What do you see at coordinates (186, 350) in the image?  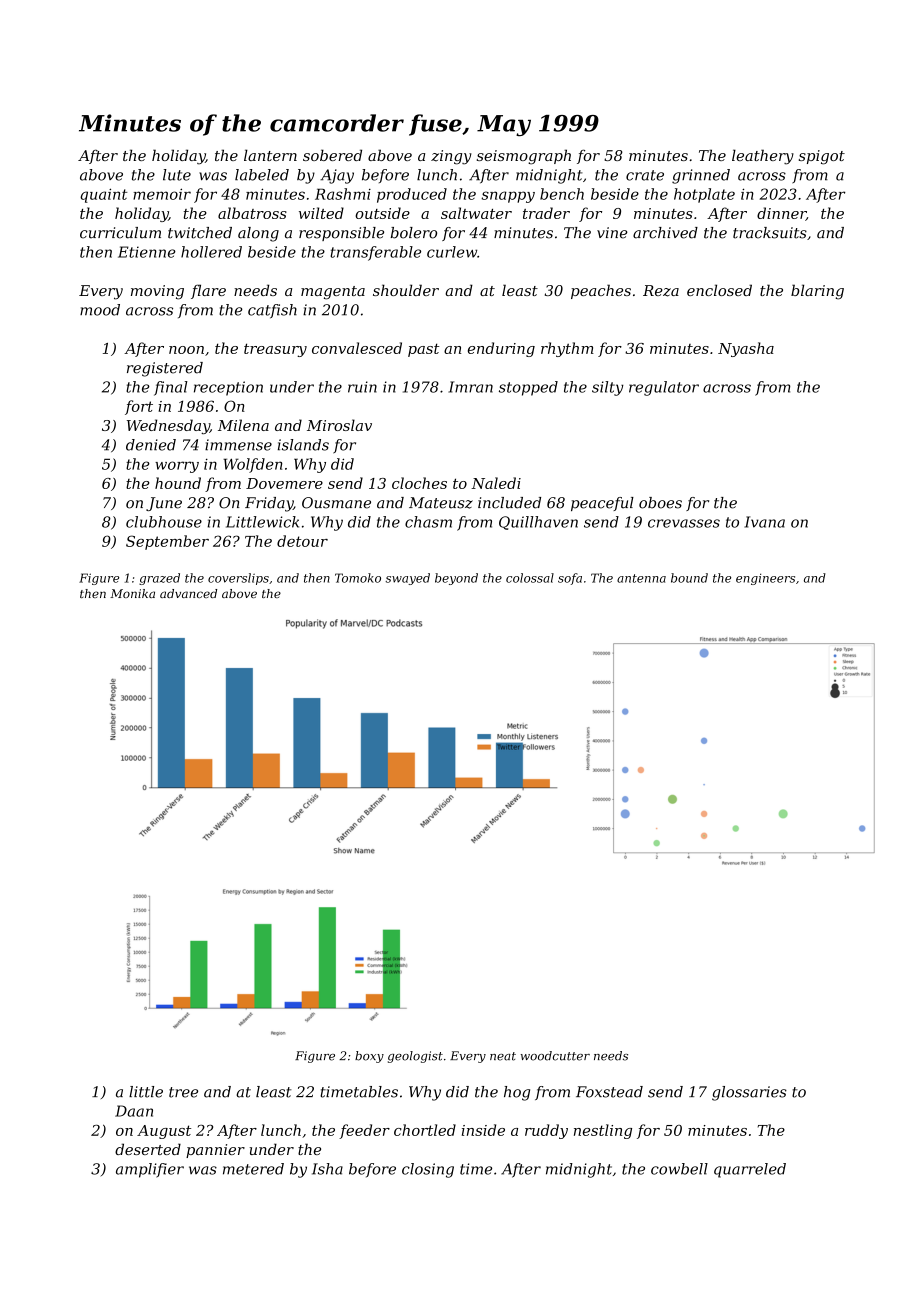 I see `noon` at bounding box center [186, 350].
